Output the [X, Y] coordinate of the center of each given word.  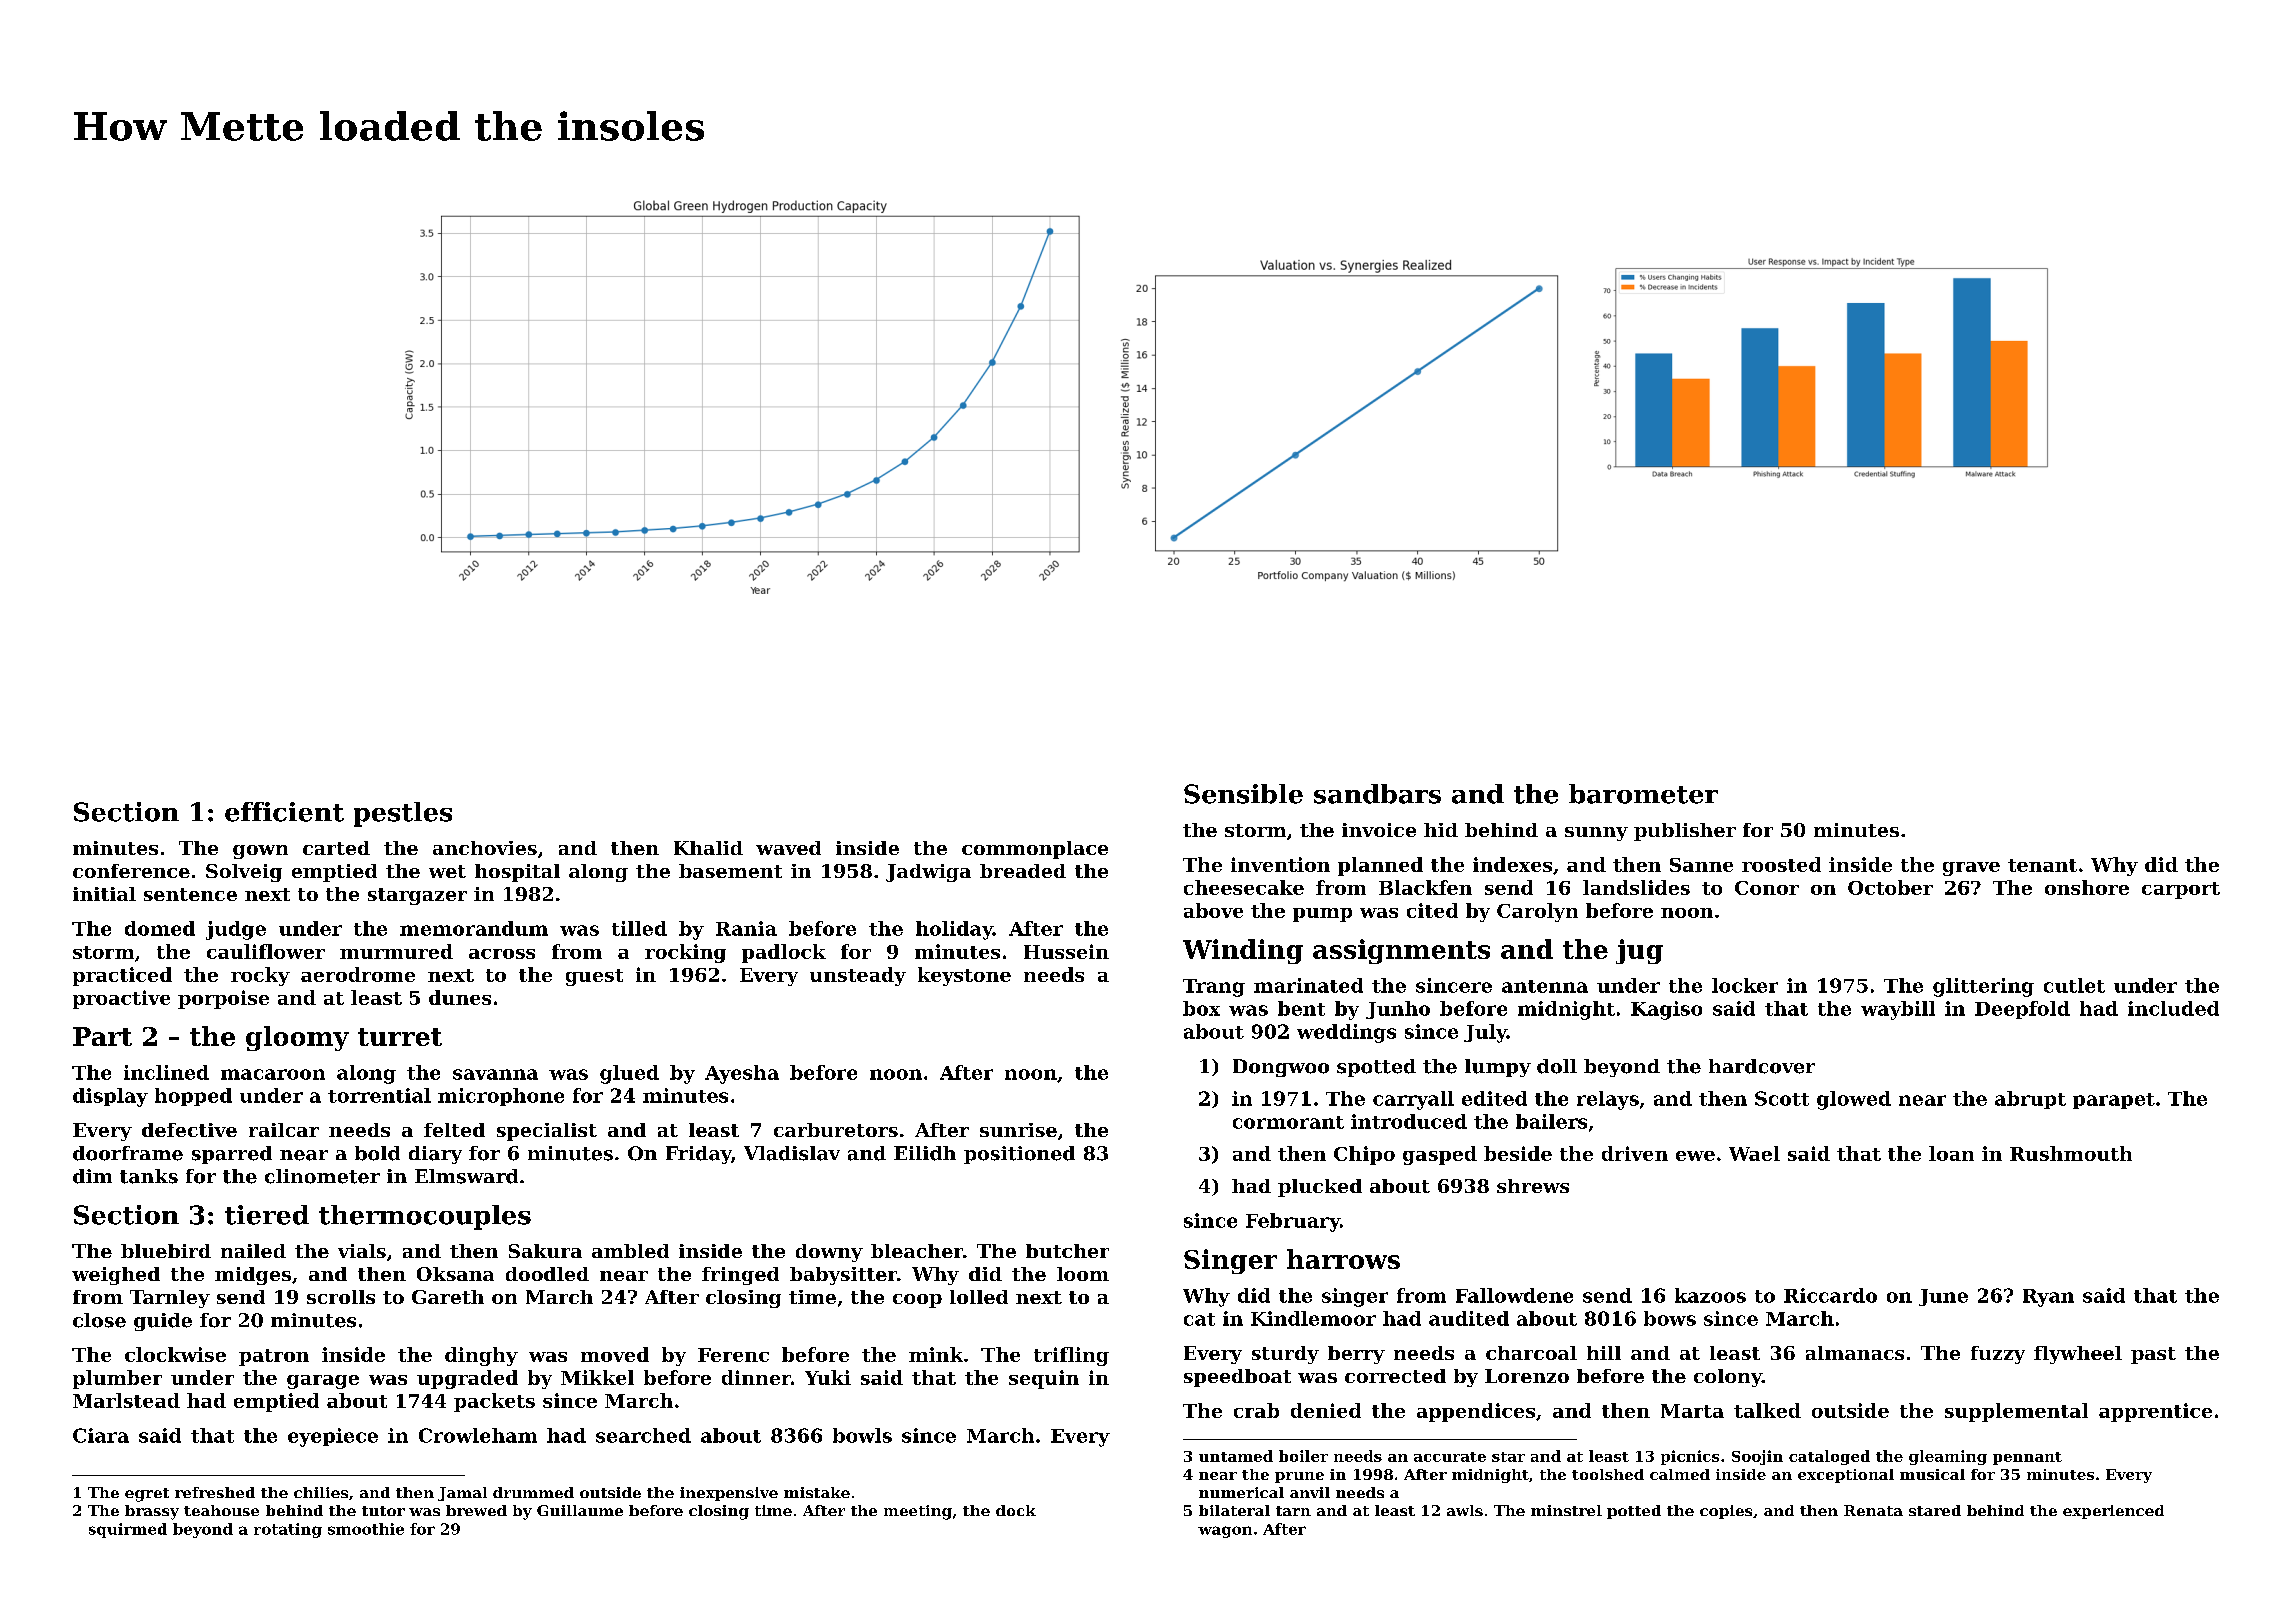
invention [1280, 864]
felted [454, 1130]
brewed [476, 1510]
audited [1469, 1318]
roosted [1781, 864]
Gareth [448, 1297]
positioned [1019, 1155]
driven [1635, 1153]
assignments [1401, 951]
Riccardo [1830, 1295]
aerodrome [358, 974]
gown [260, 852]
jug [1639, 951]
